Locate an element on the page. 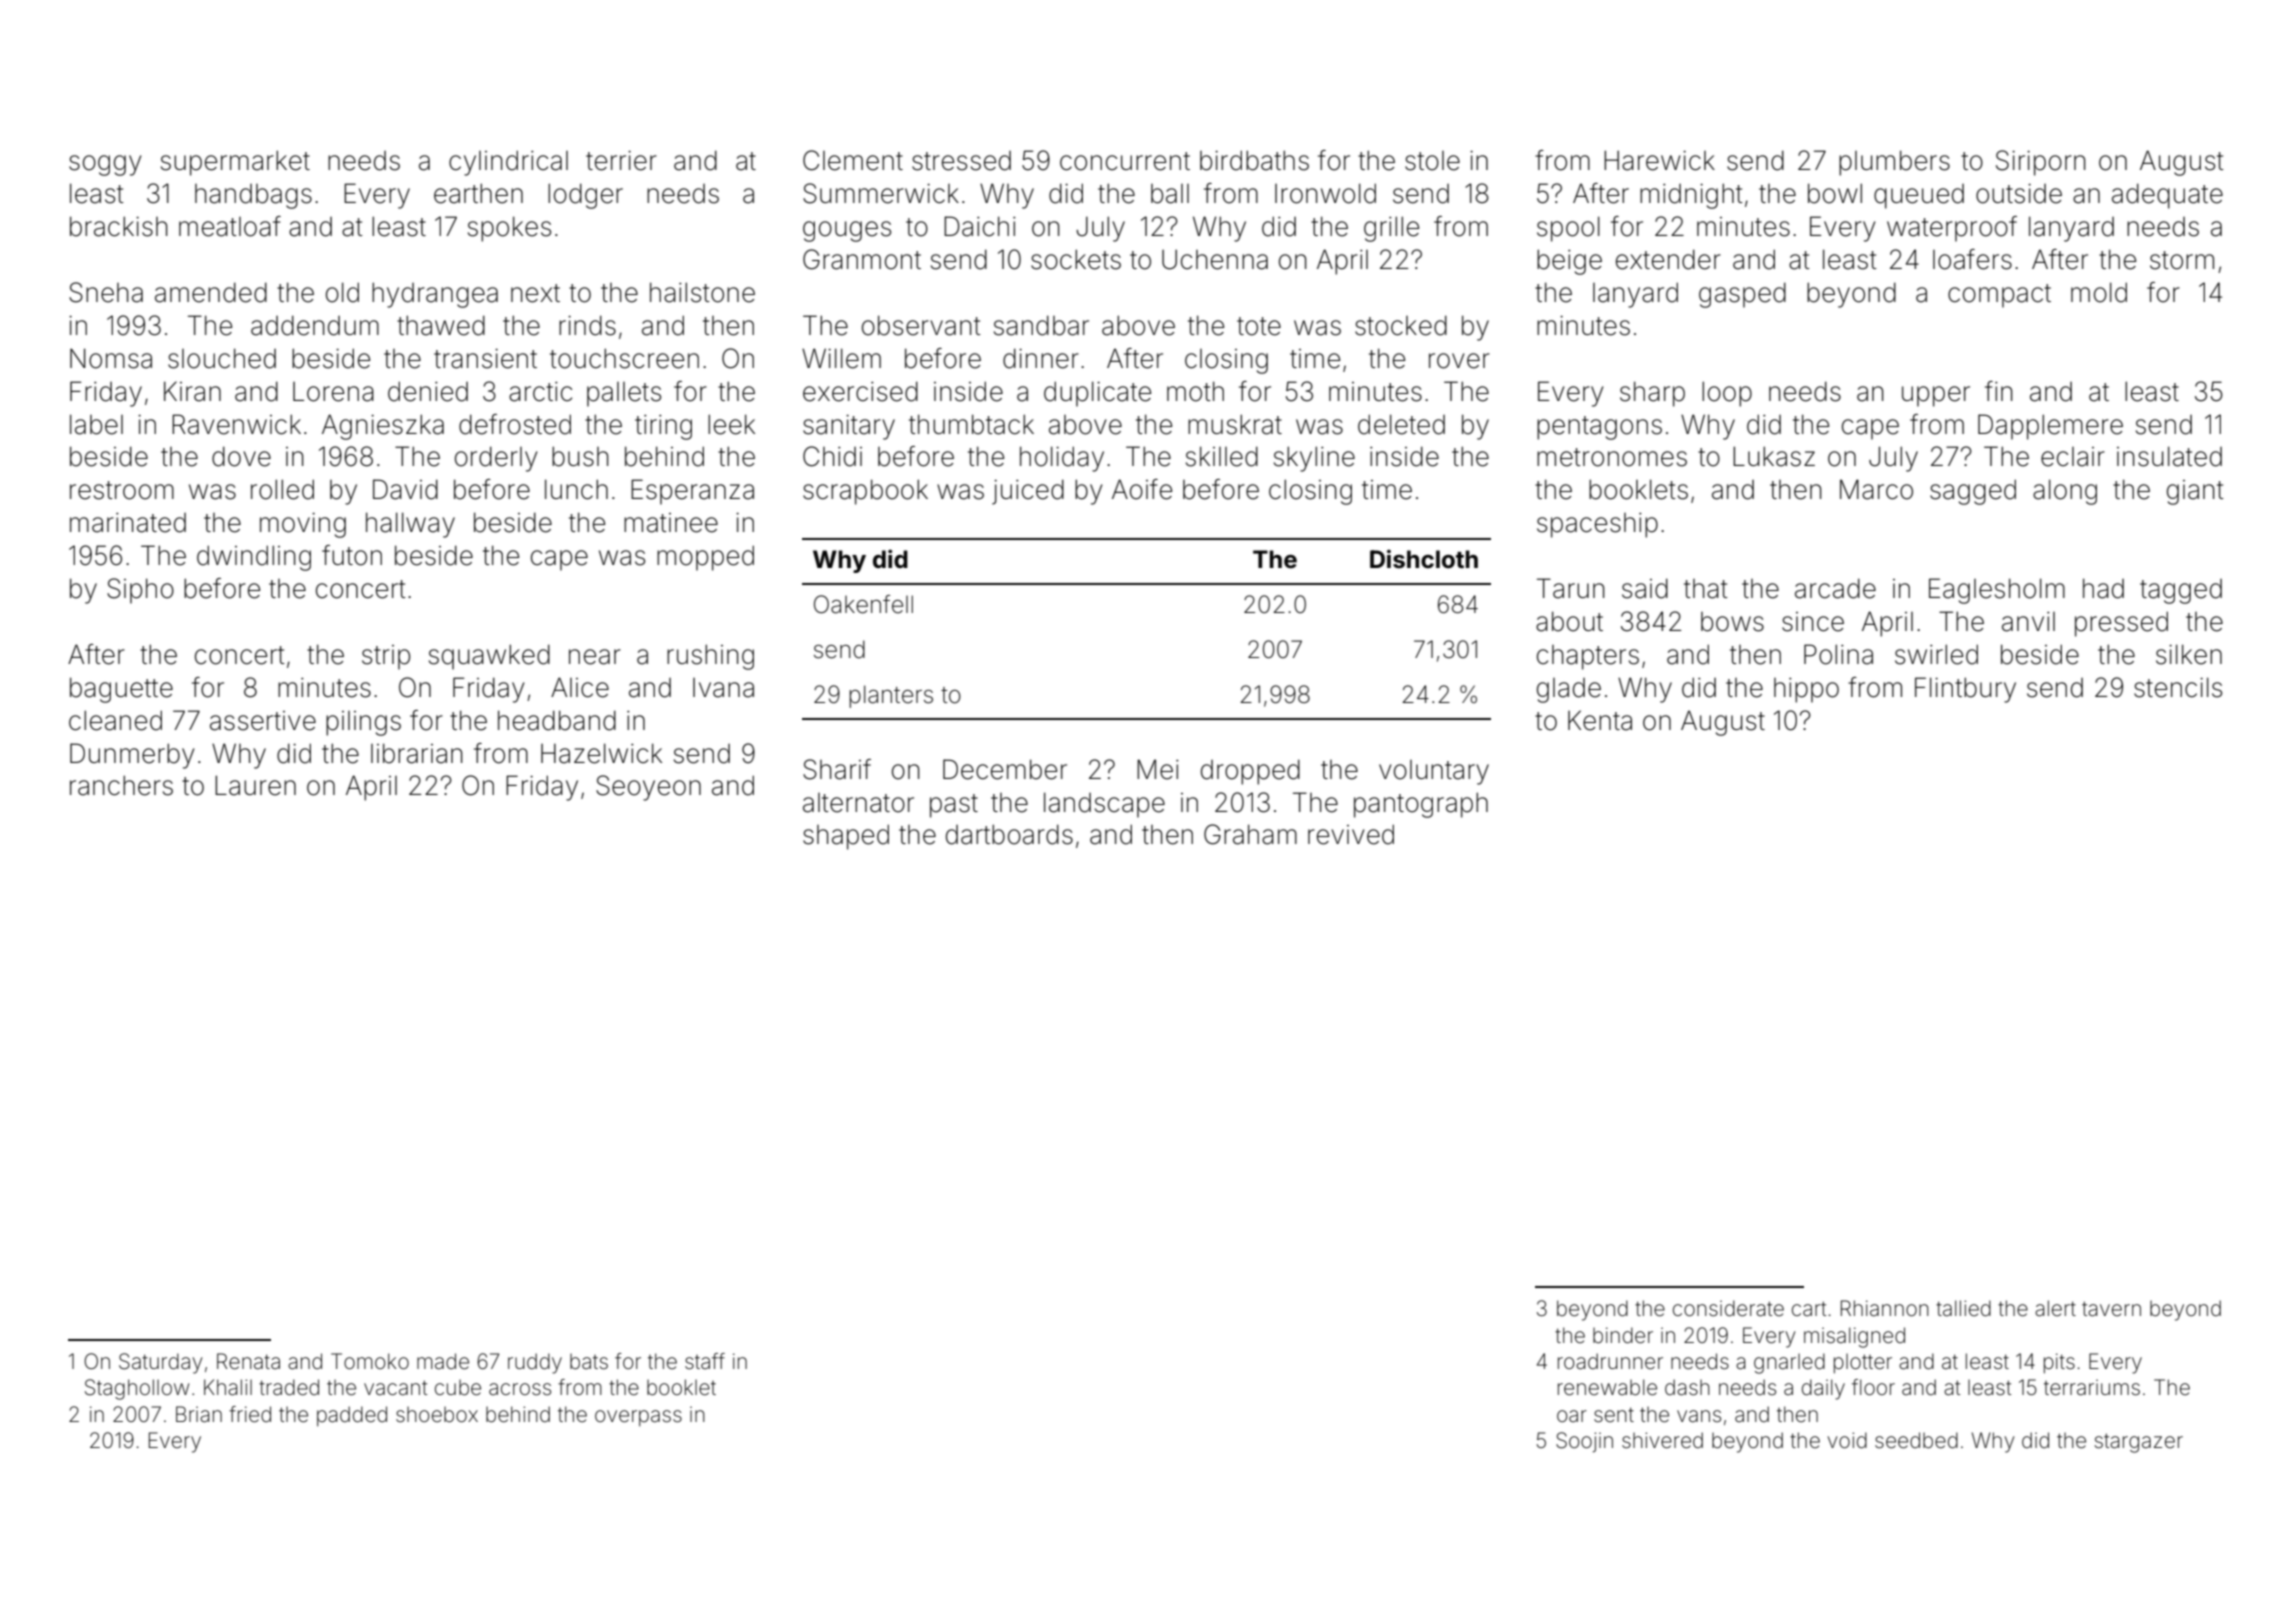 This page has width=2292, height=1620. Renata is located at coordinates (248, 1361).
